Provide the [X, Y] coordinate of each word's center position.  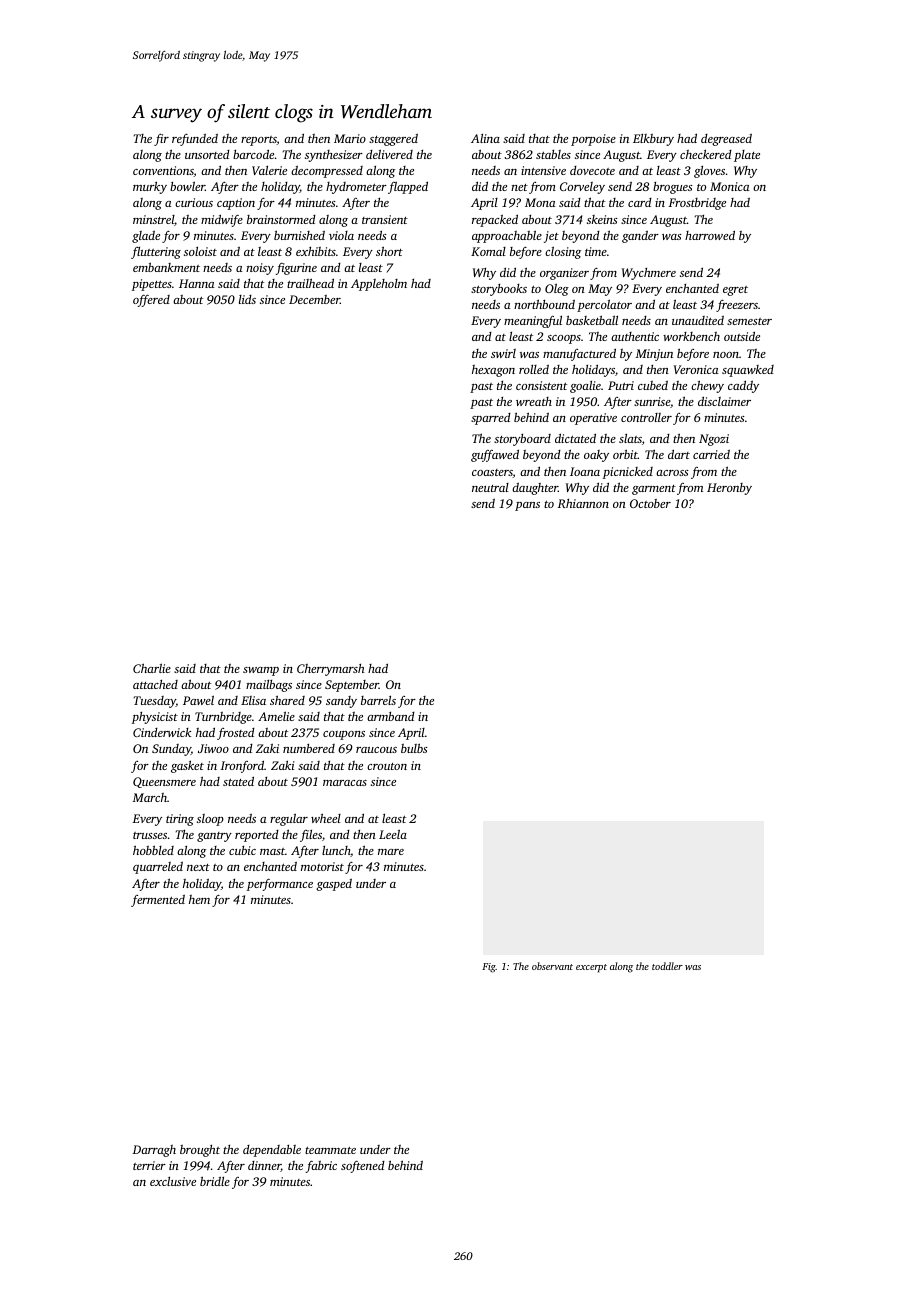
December [314, 299]
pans [527, 506]
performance [280, 884]
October [650, 503]
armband [391, 716]
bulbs [414, 748]
